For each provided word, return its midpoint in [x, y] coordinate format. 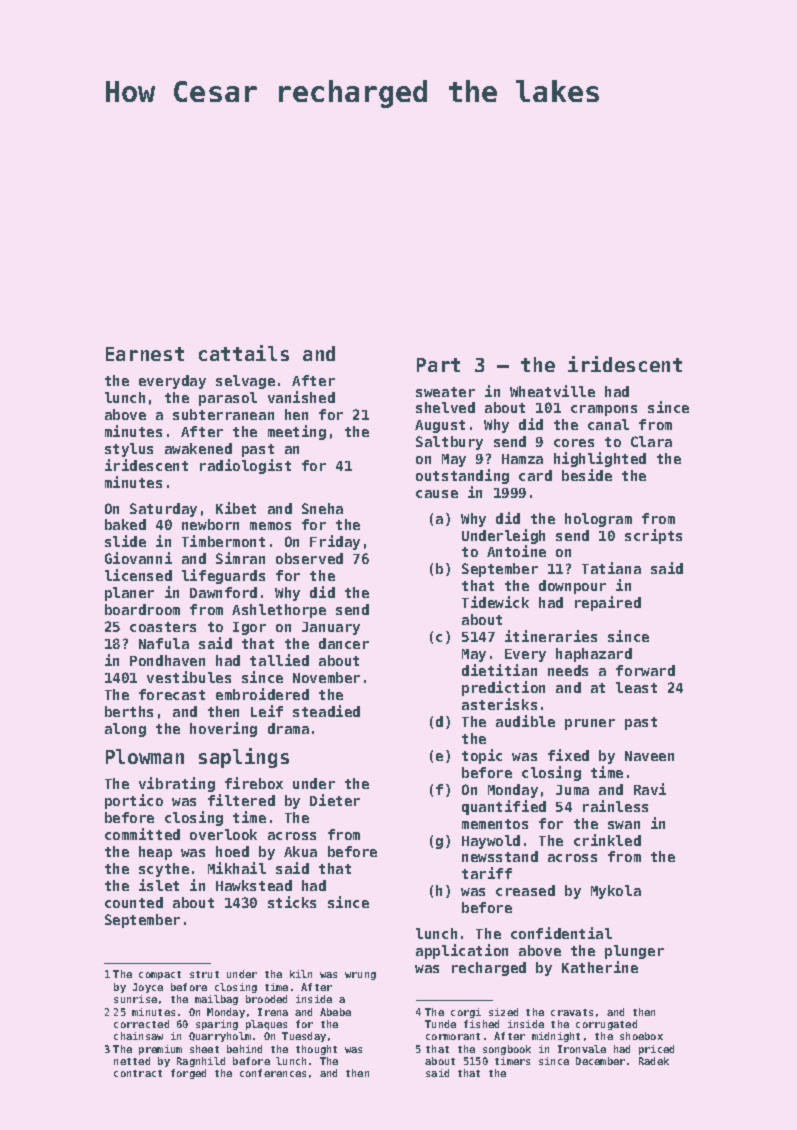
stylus [129, 450]
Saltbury [449, 443]
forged [188, 1074]
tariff [487, 873]
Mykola [616, 892]
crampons [604, 410]
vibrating [177, 784]
